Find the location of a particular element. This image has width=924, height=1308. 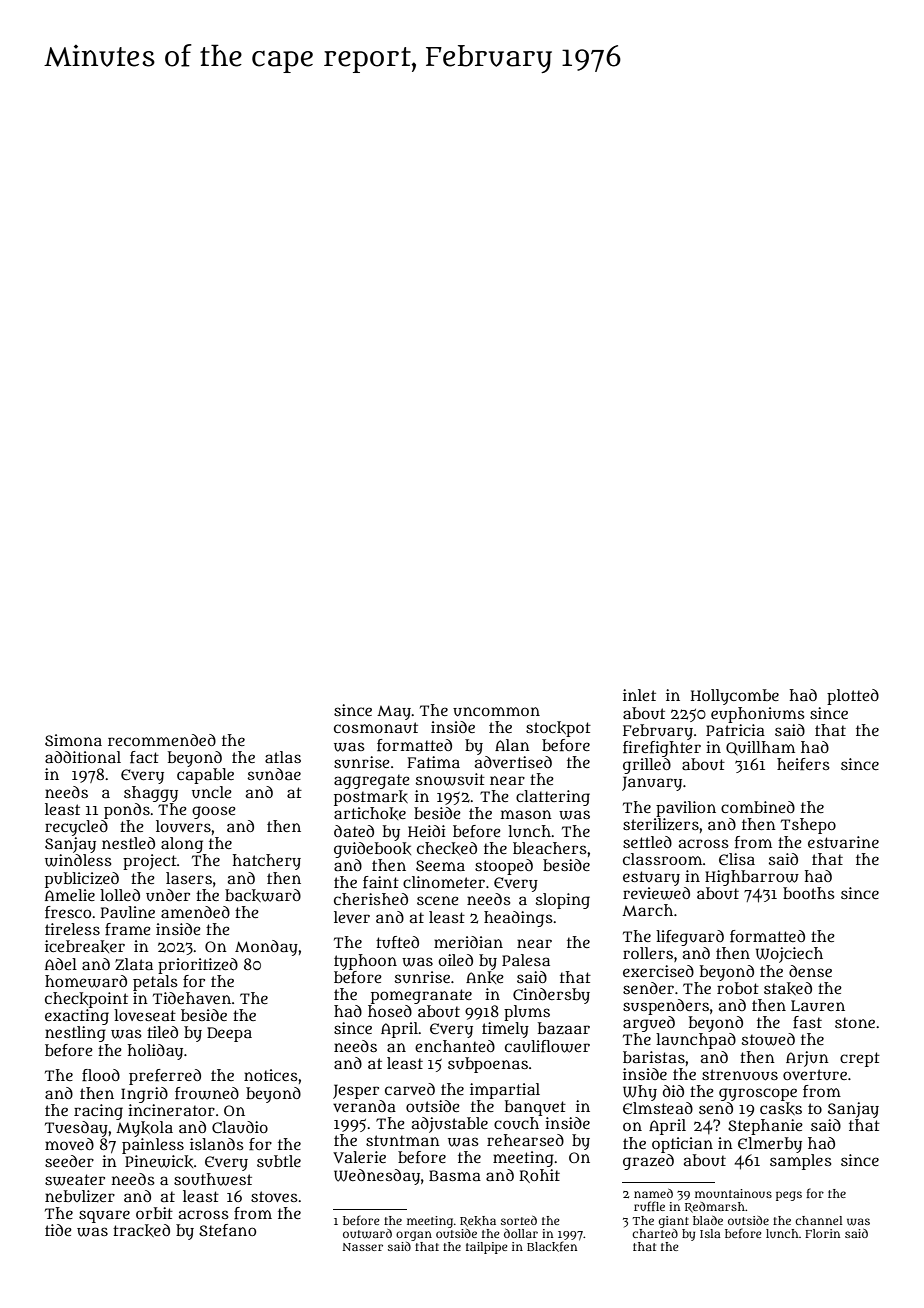

homeward is located at coordinates (86, 981).
